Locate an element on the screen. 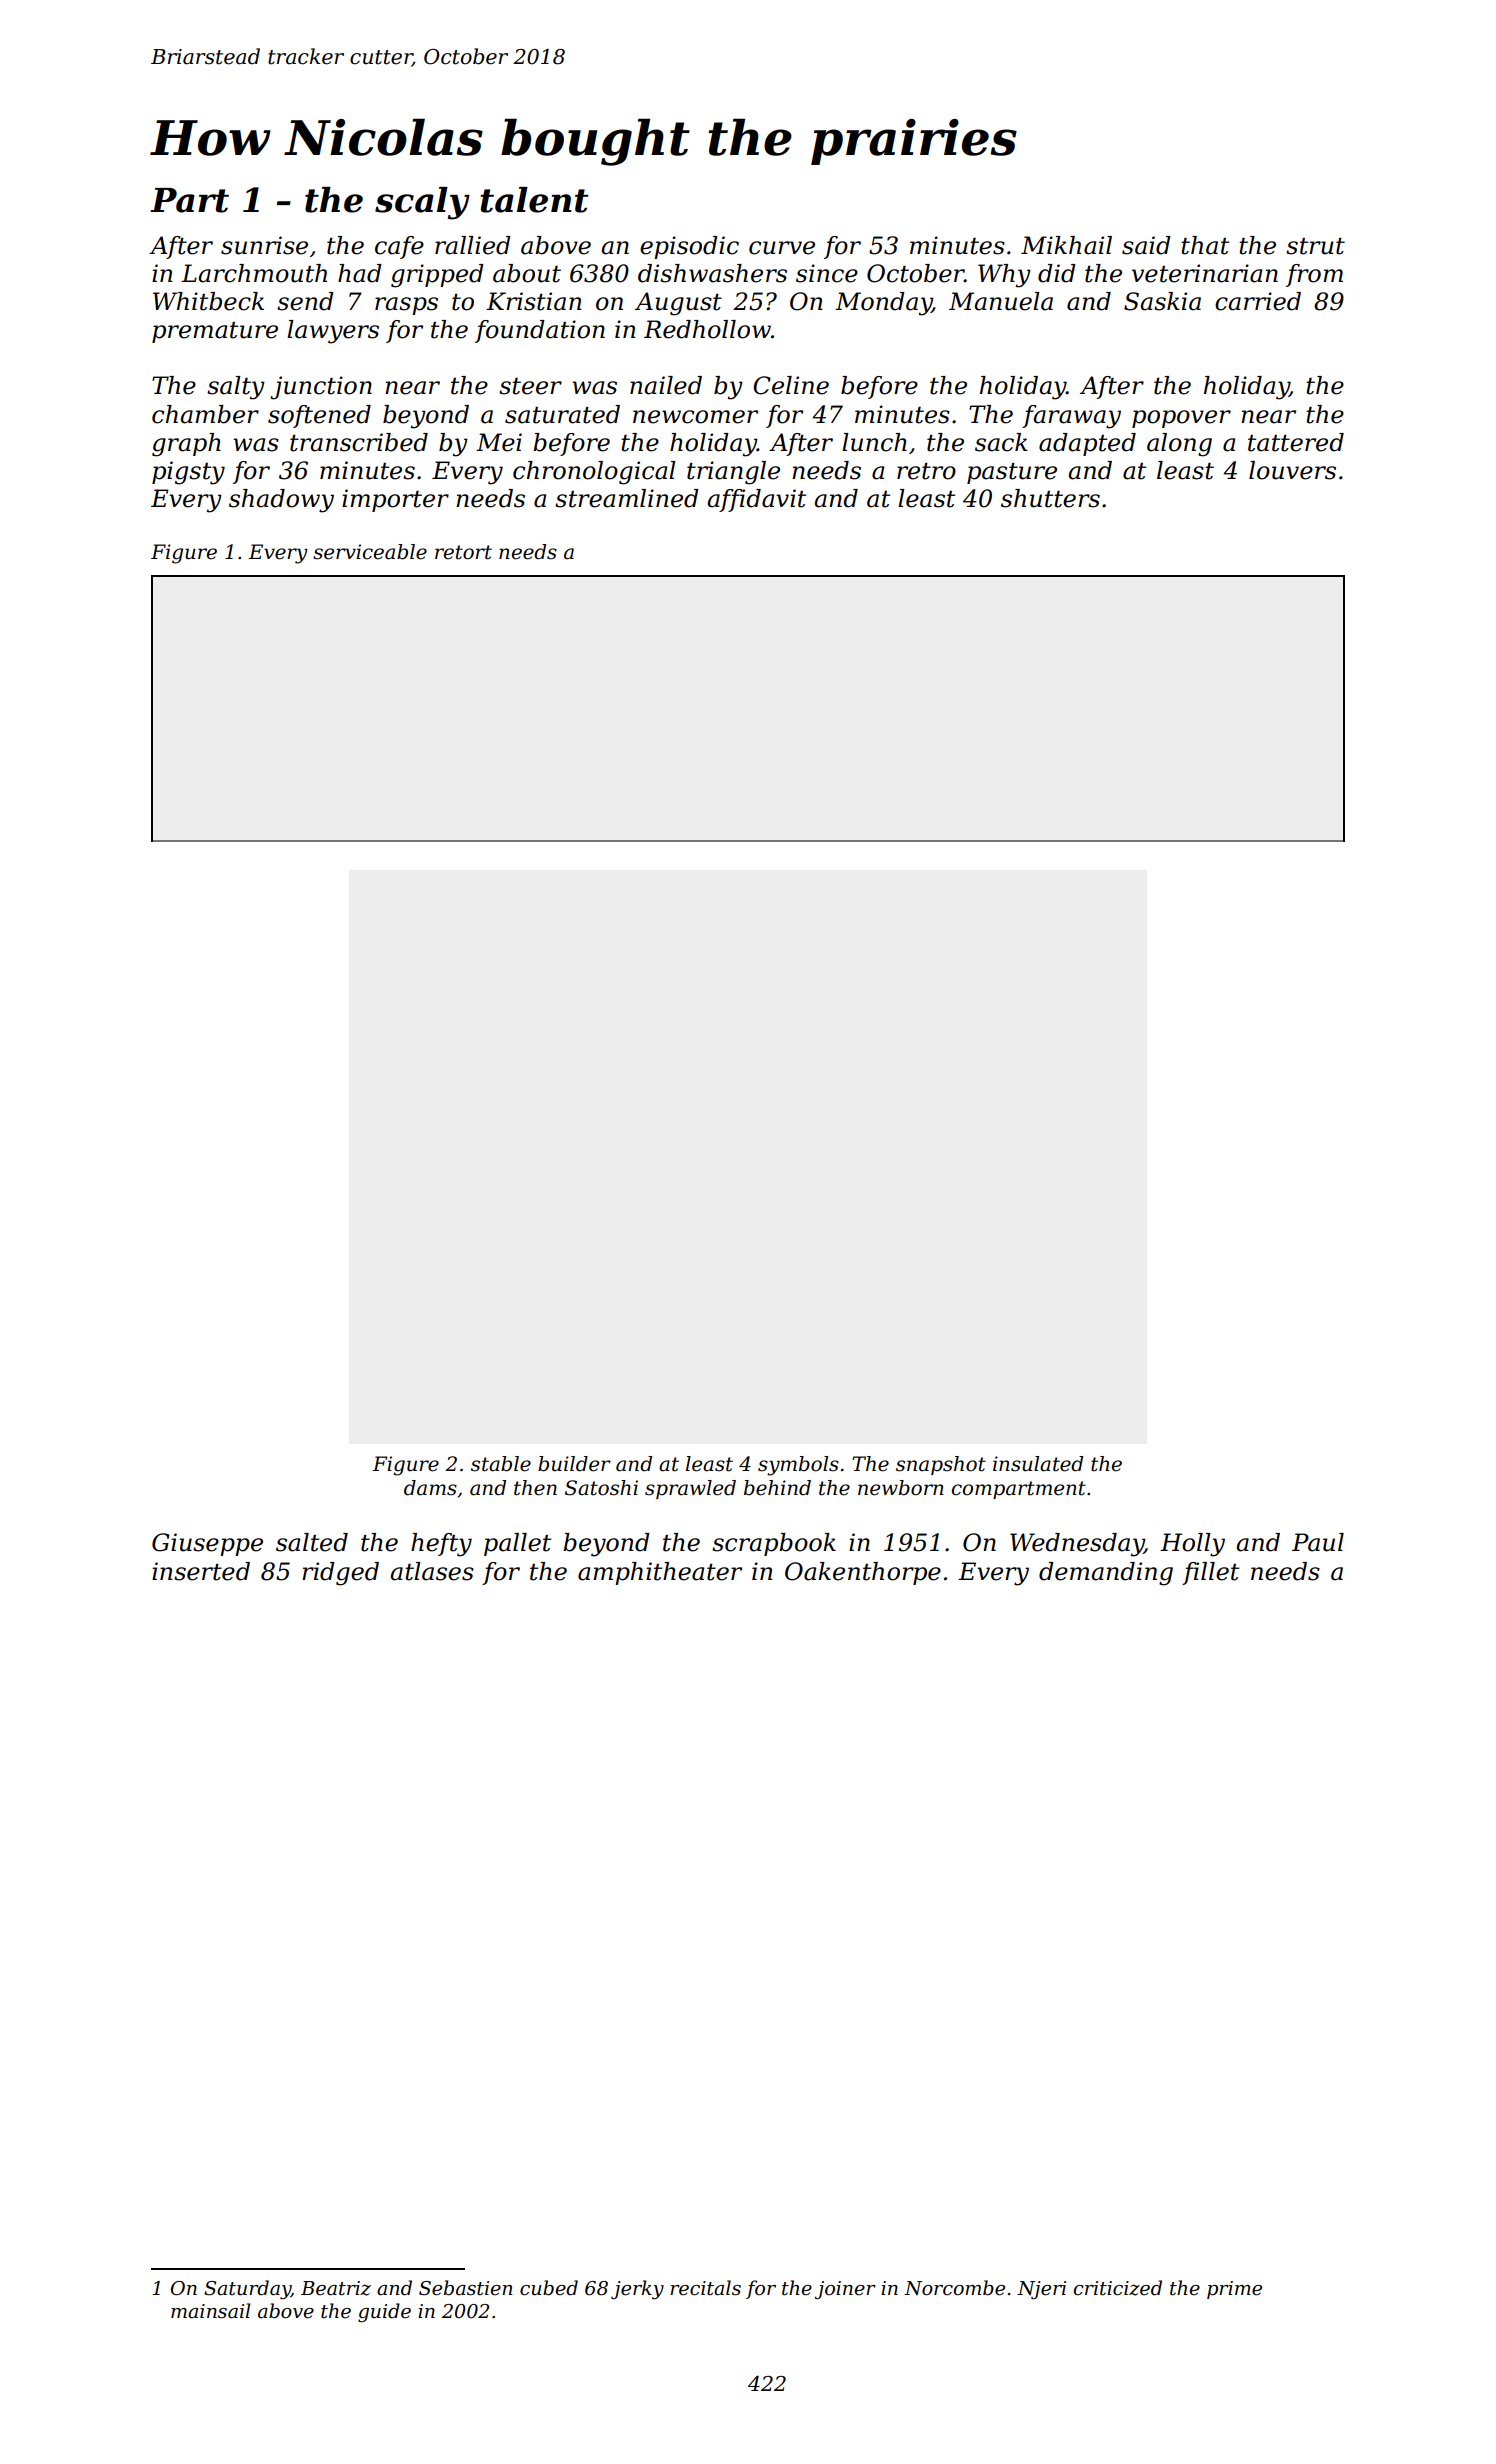 This screenshot has height=2464, width=1496. mainsail is located at coordinates (210, 2311).
